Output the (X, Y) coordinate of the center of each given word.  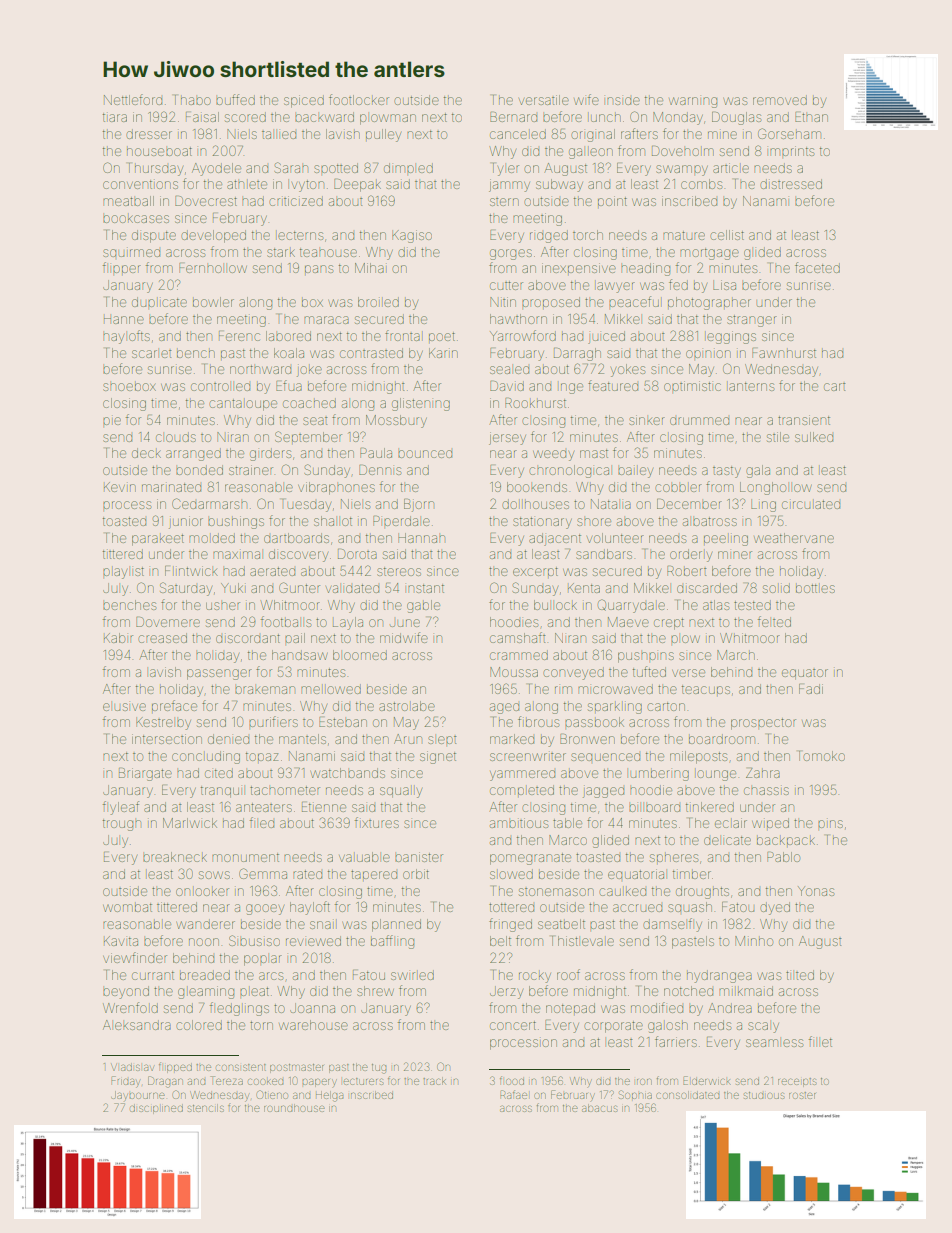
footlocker (359, 99)
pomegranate (530, 859)
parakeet (158, 540)
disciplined (156, 1109)
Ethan (811, 117)
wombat (127, 907)
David (507, 386)
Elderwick (707, 1080)
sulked (814, 437)
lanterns (751, 386)
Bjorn (419, 505)
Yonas (816, 891)
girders (270, 454)
